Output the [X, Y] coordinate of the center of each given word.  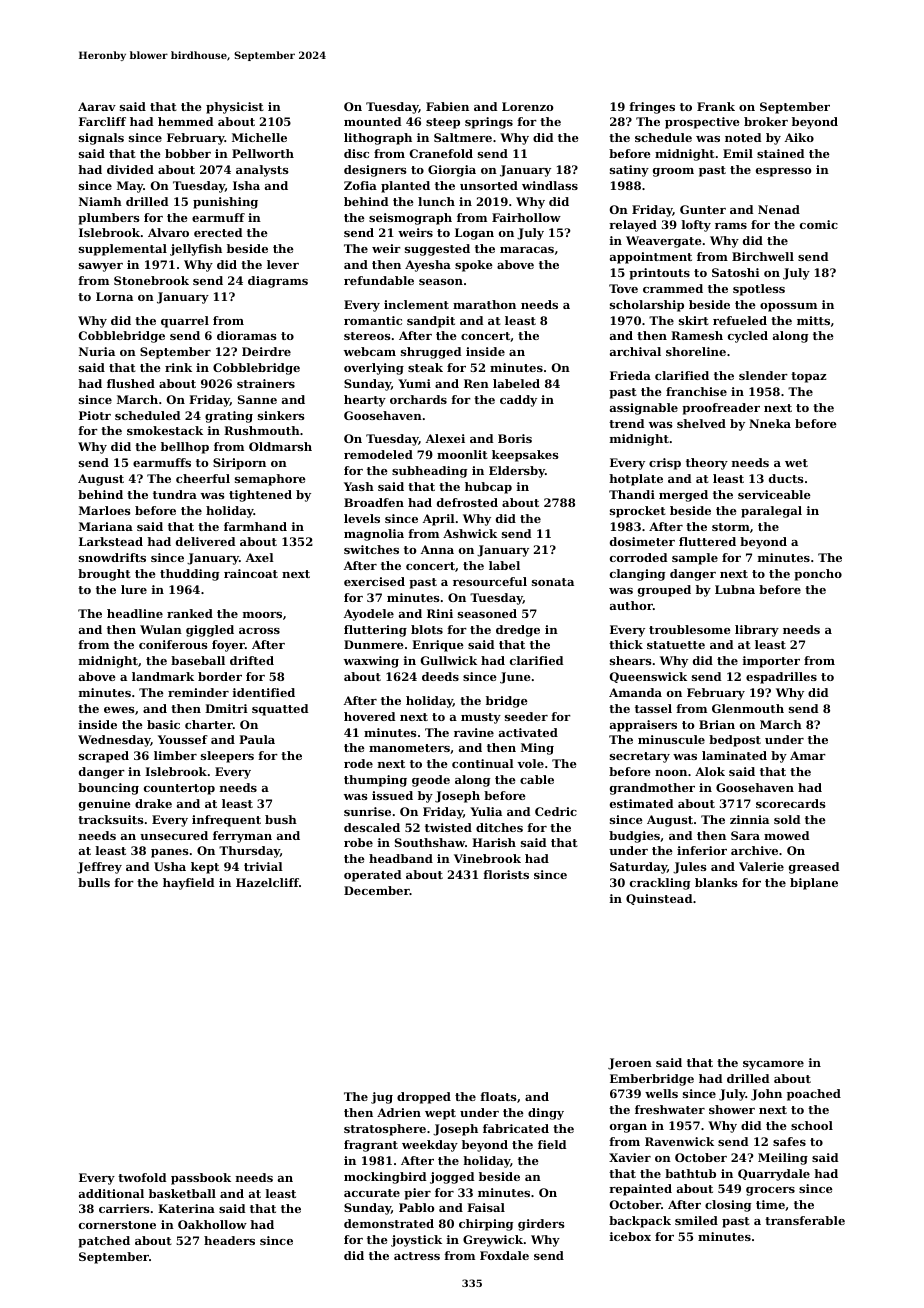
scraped [104, 757]
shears [631, 660]
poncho [818, 575]
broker [766, 121]
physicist [235, 108]
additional [111, 1193]
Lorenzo [527, 106]
